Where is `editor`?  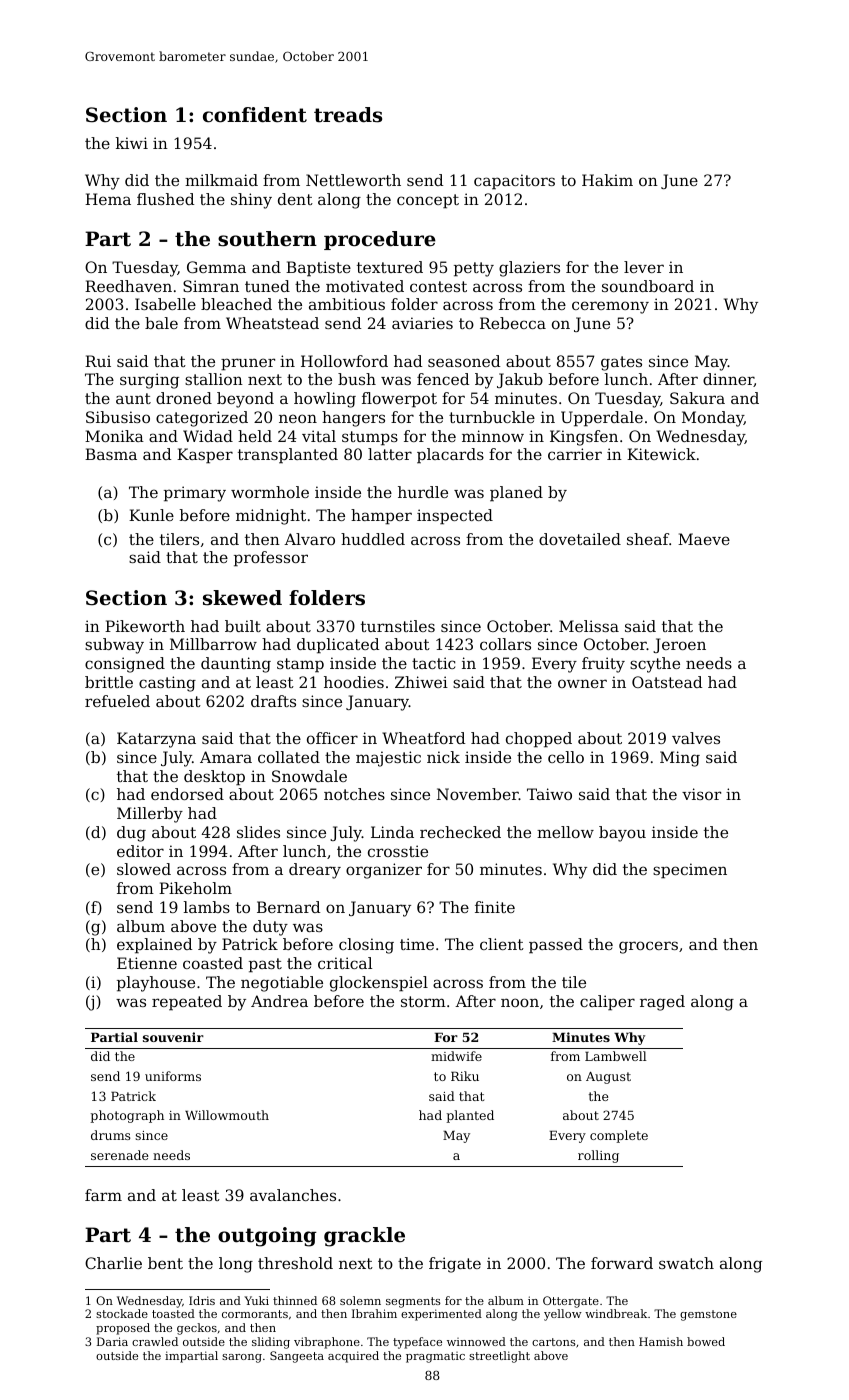 editor is located at coordinates (140, 851).
